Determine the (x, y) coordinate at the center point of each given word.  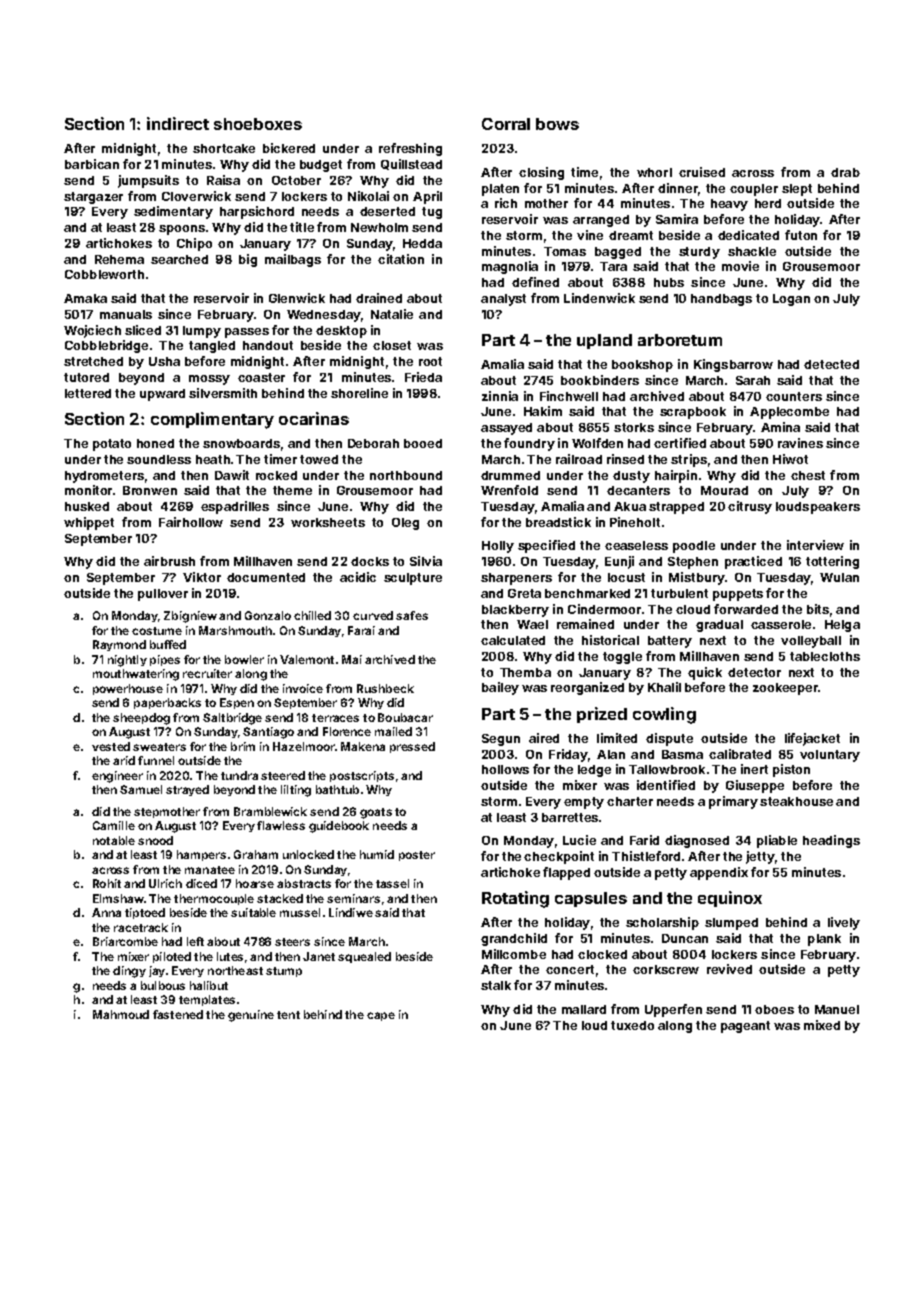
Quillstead (411, 164)
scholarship (662, 923)
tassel (392, 883)
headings (831, 841)
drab (845, 172)
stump (284, 972)
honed (155, 443)
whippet (89, 523)
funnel (156, 760)
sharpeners (516, 579)
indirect (178, 123)
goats (376, 813)
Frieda (423, 377)
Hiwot (790, 459)
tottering (832, 562)
